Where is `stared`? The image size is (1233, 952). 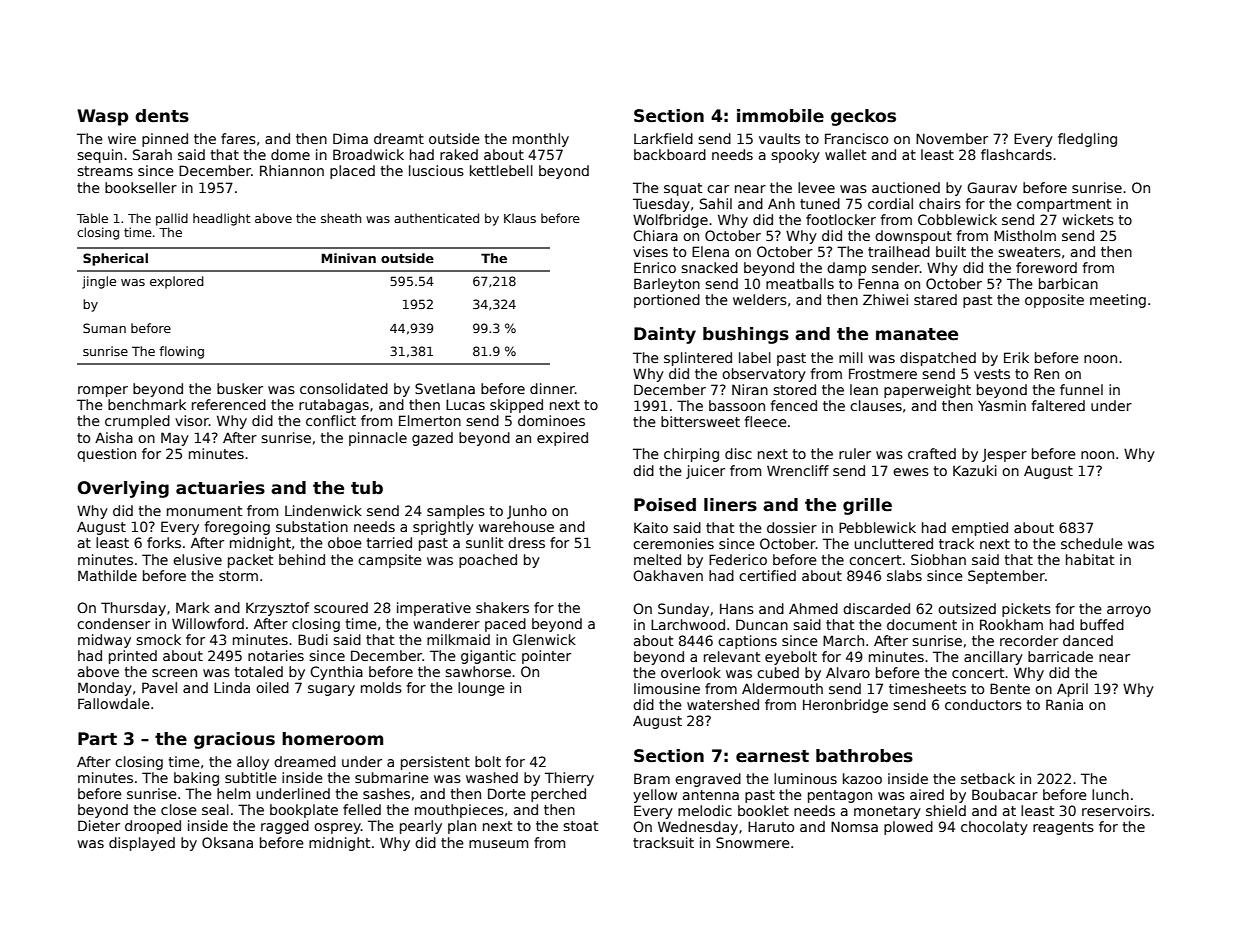 stared is located at coordinates (935, 299).
